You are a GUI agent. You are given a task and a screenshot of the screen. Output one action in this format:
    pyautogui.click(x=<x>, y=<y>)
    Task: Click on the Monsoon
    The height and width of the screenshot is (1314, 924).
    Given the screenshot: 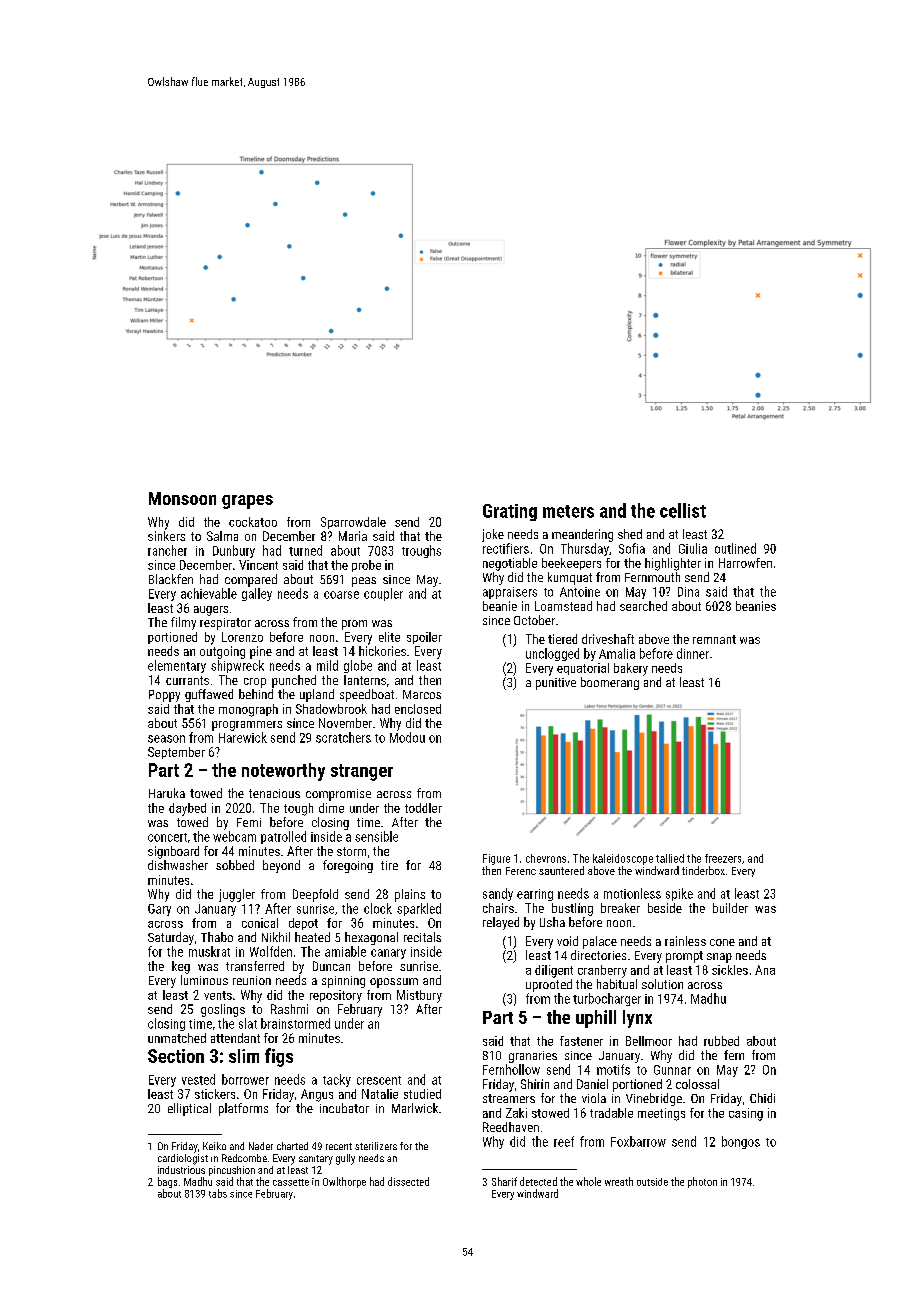 What is the action you would take?
    pyautogui.click(x=182, y=498)
